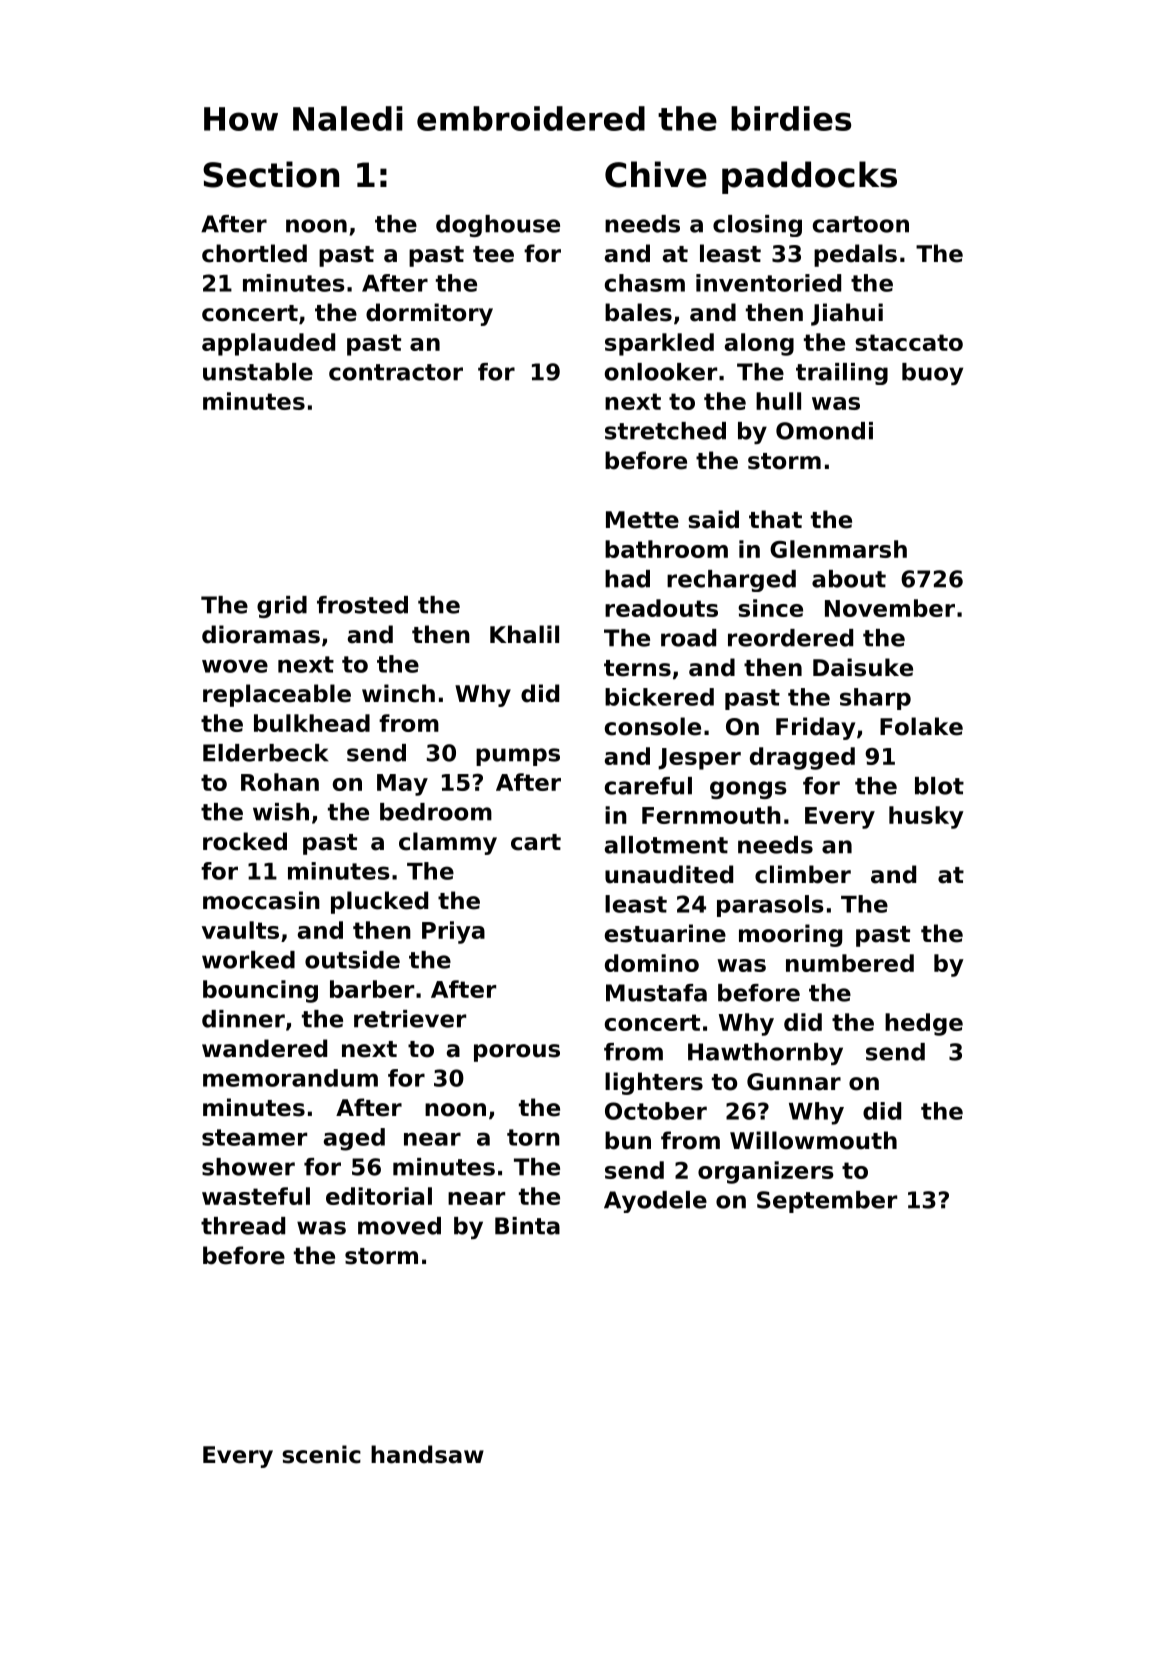 The width and height of the document is (1165, 1654). What do you see at coordinates (245, 841) in the document?
I see `rocked` at bounding box center [245, 841].
